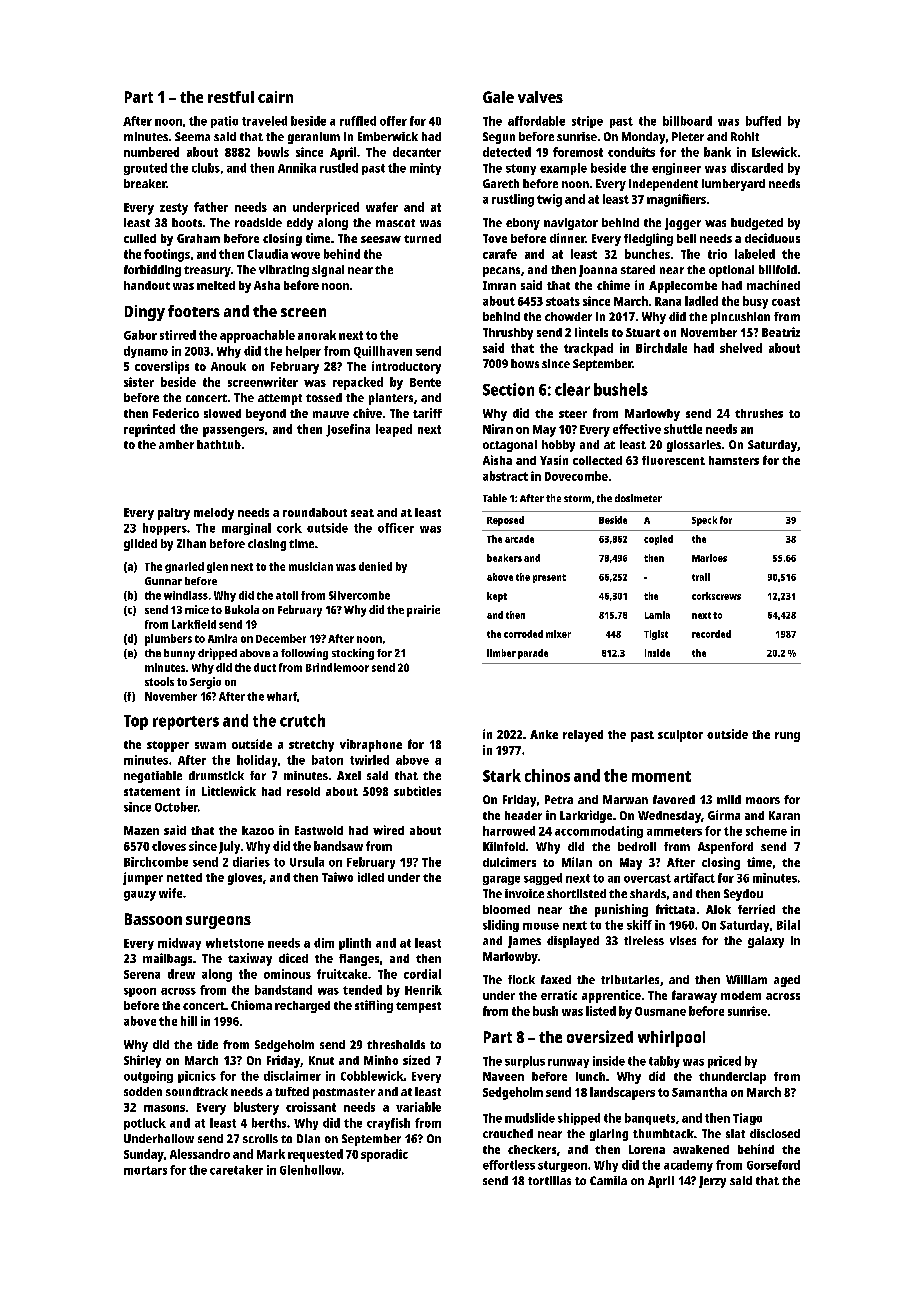 The width and height of the page is (924, 1308). What do you see at coordinates (709, 558) in the page?
I see `Marloes` at bounding box center [709, 558].
